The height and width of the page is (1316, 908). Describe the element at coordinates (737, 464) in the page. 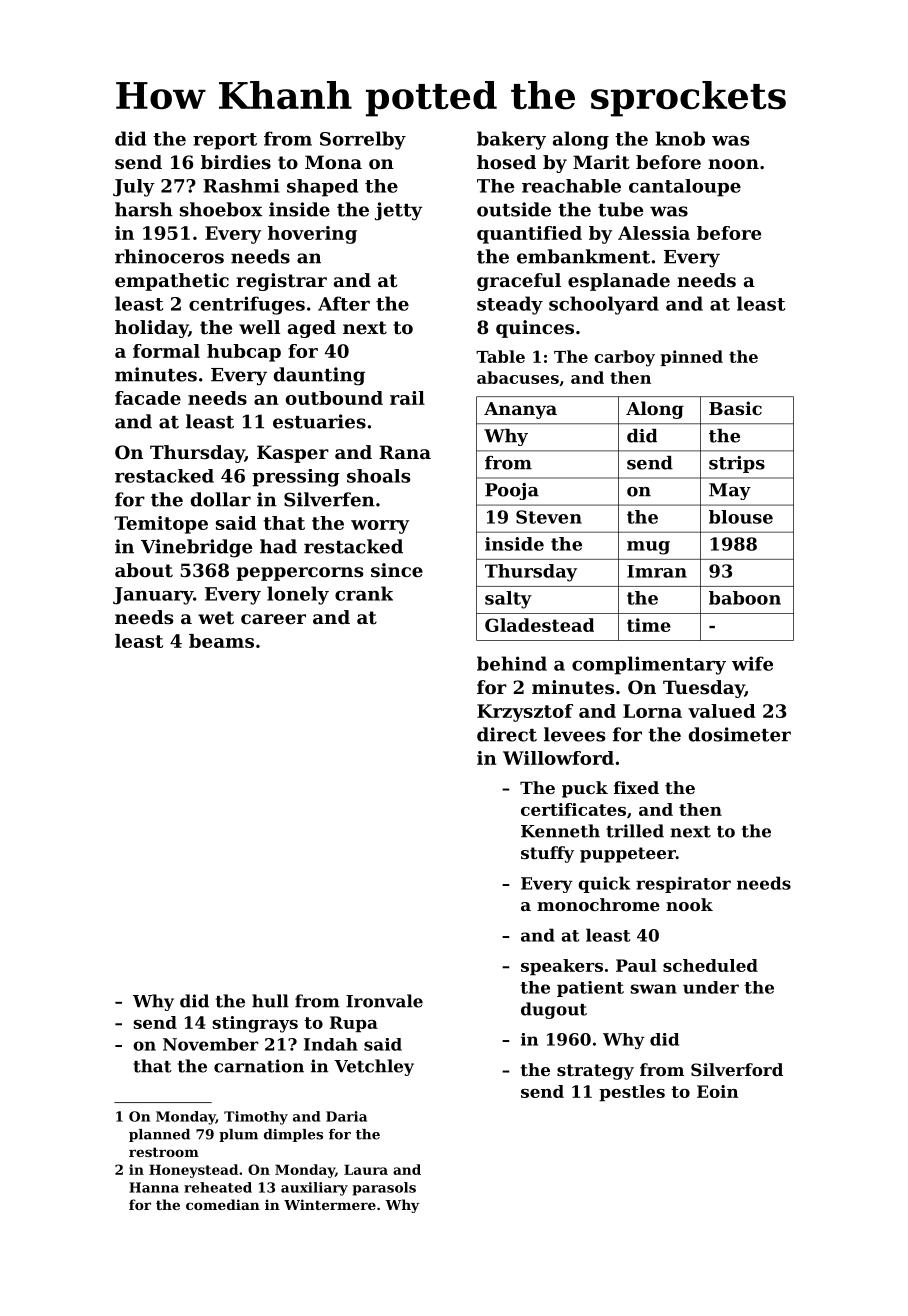

I see `strips` at that location.
